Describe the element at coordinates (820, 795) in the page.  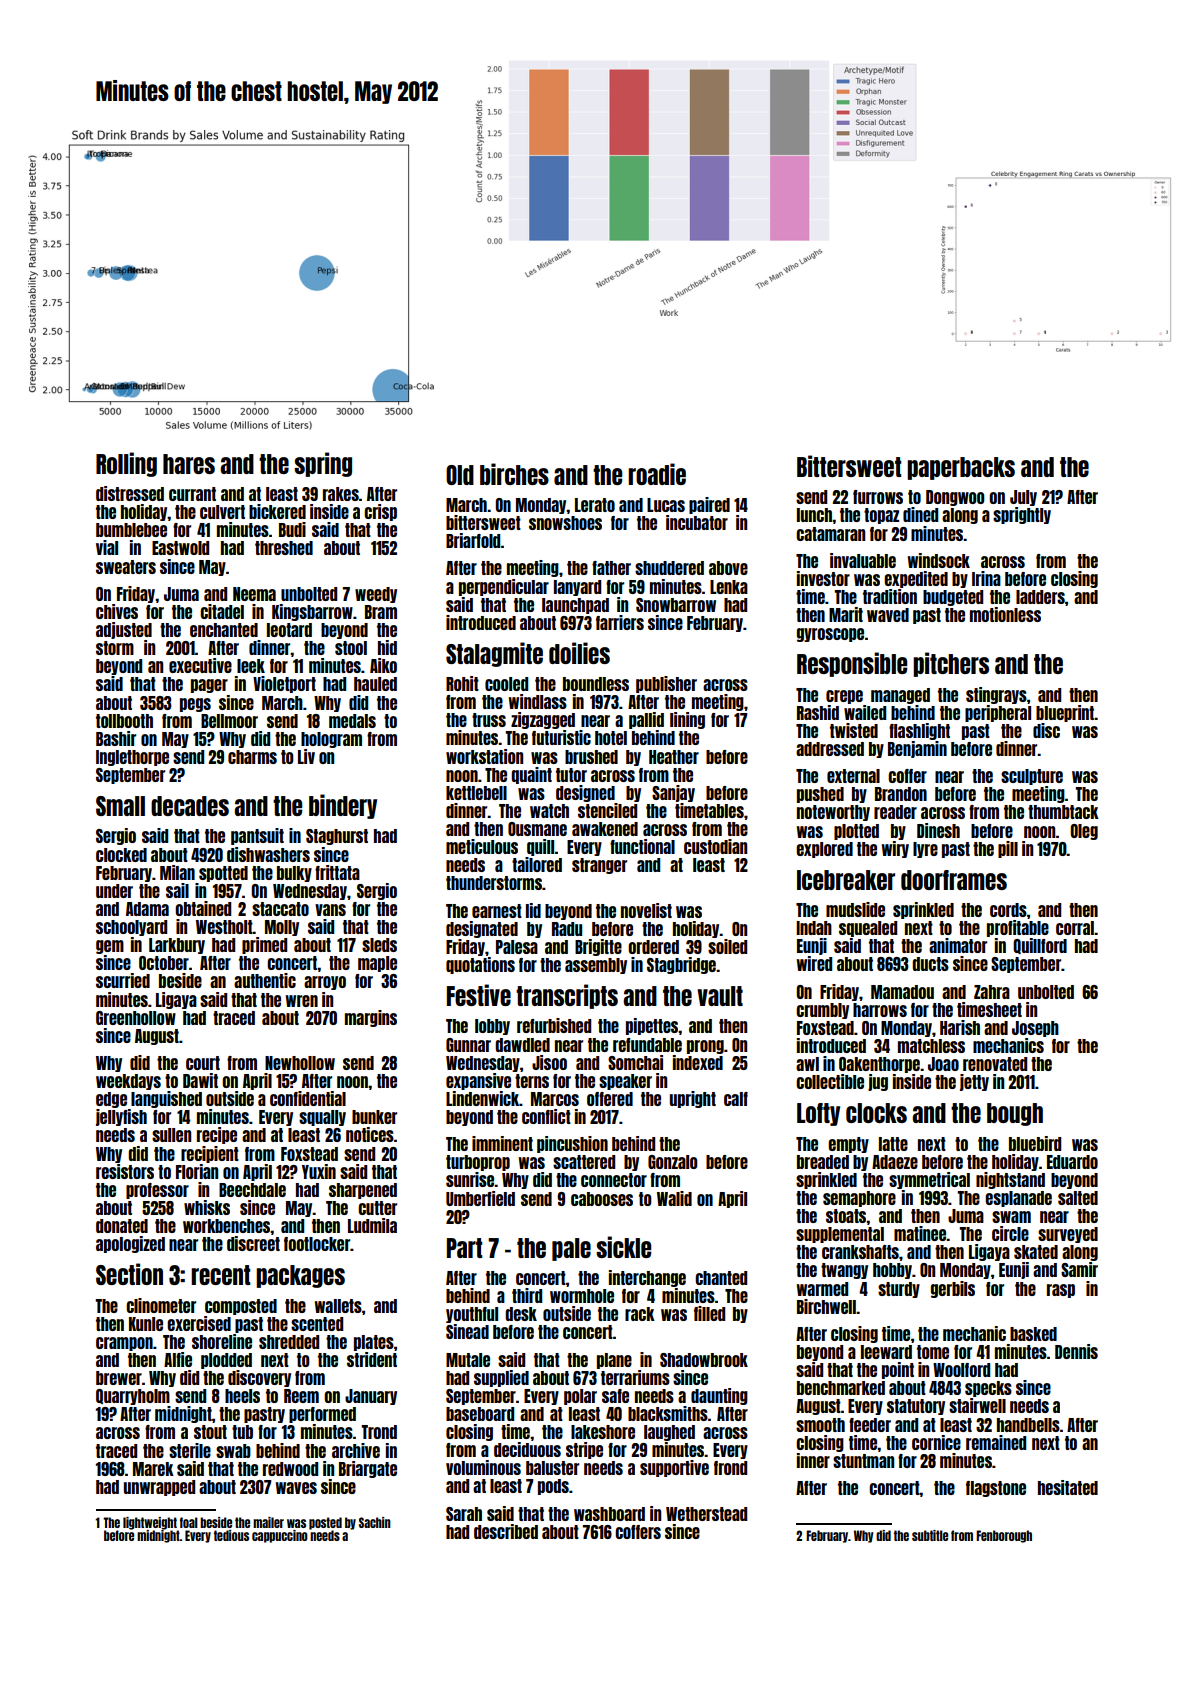
I see `pushed` at that location.
